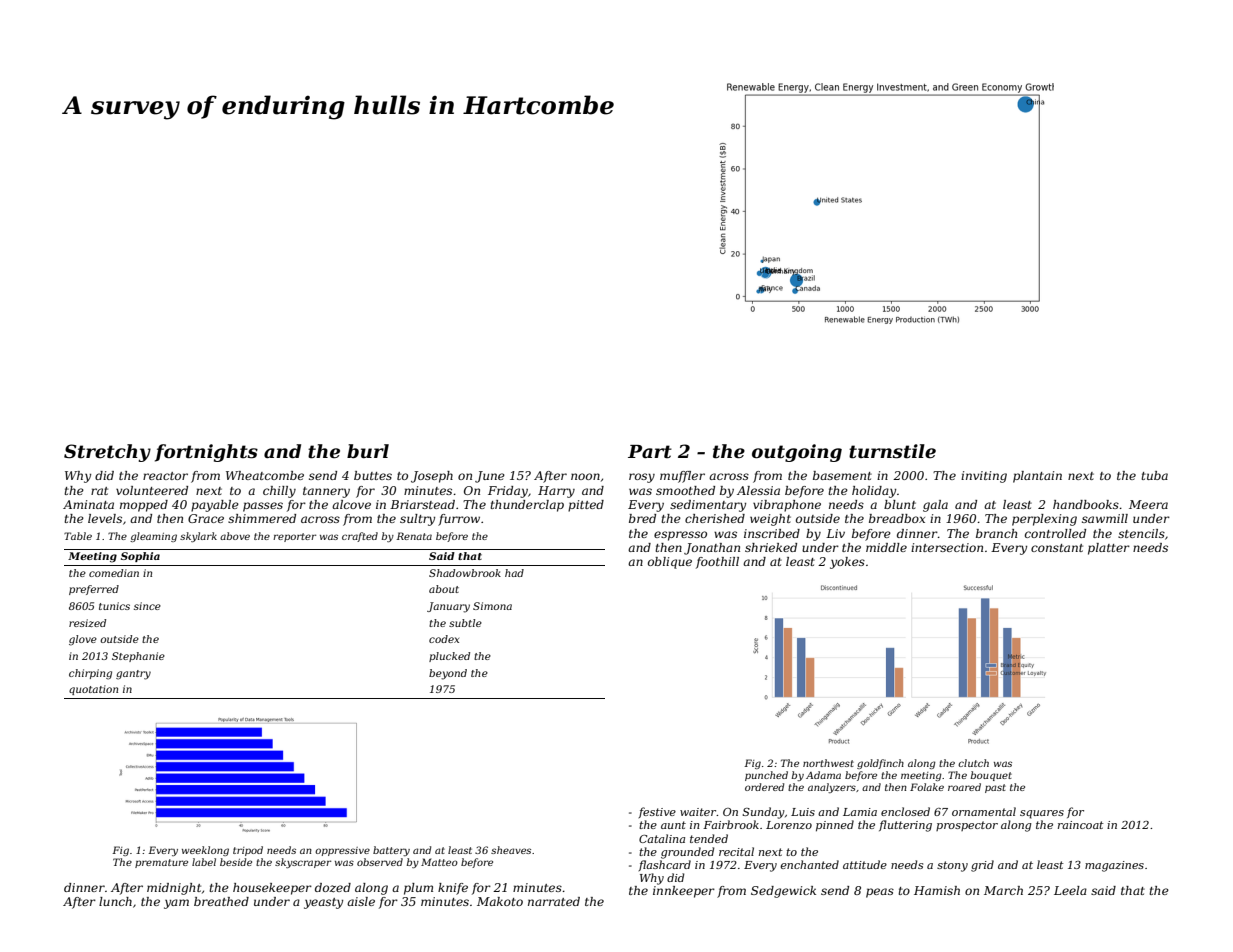  I want to click on Folake, so click(927, 787).
